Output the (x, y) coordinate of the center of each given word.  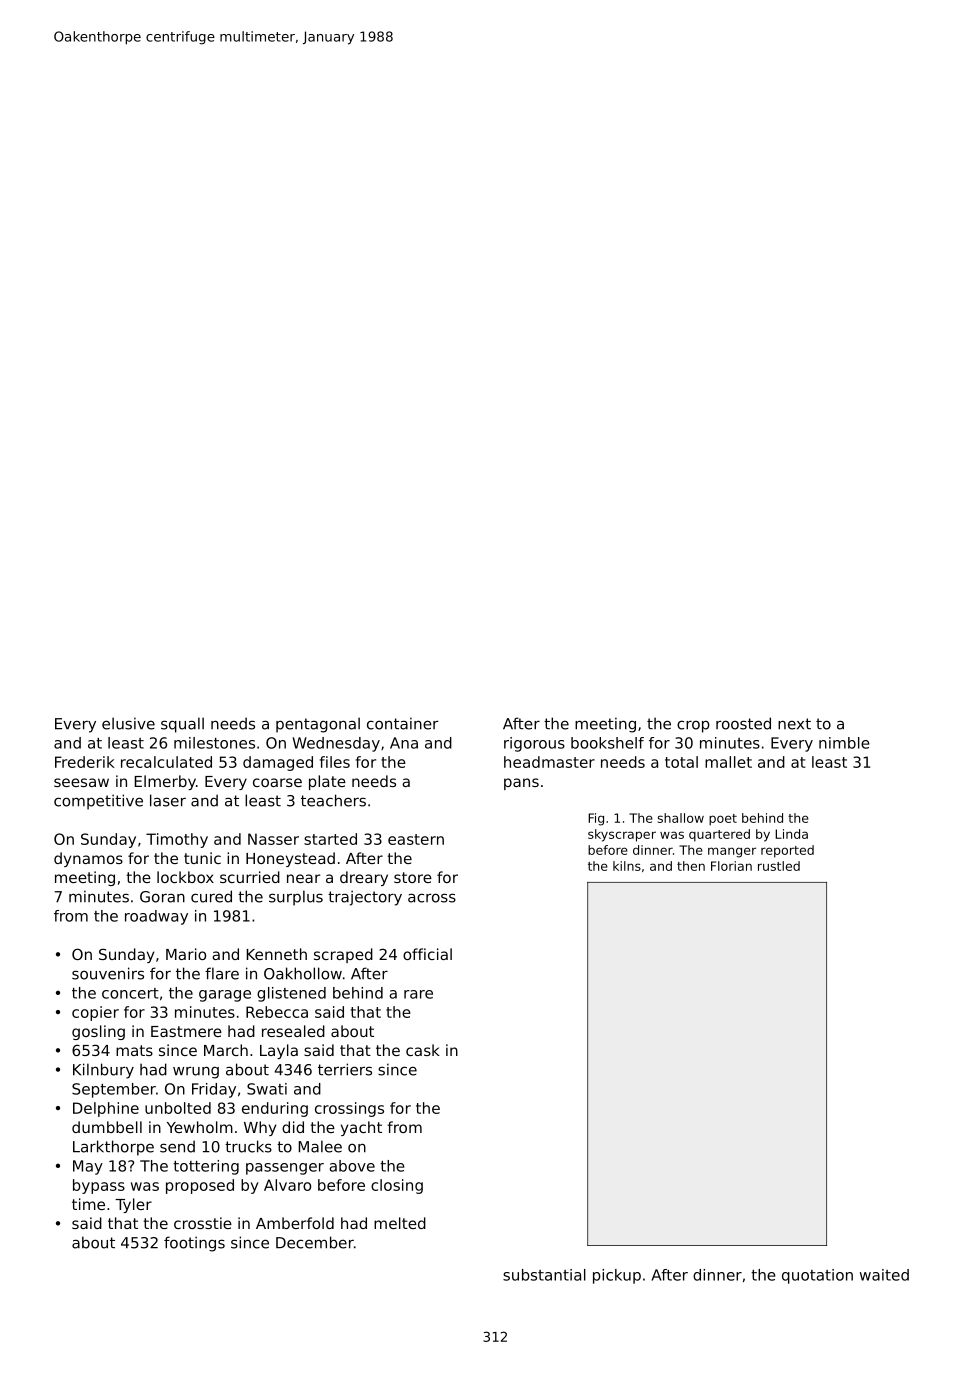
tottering (206, 1167)
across (432, 898)
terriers (345, 1069)
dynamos (88, 859)
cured (211, 896)
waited (884, 1275)
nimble (844, 743)
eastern (416, 839)
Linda (791, 834)
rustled (779, 866)
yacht (361, 1128)
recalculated (166, 762)
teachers (333, 800)
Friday (214, 1090)
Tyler (133, 1205)
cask (423, 1050)
